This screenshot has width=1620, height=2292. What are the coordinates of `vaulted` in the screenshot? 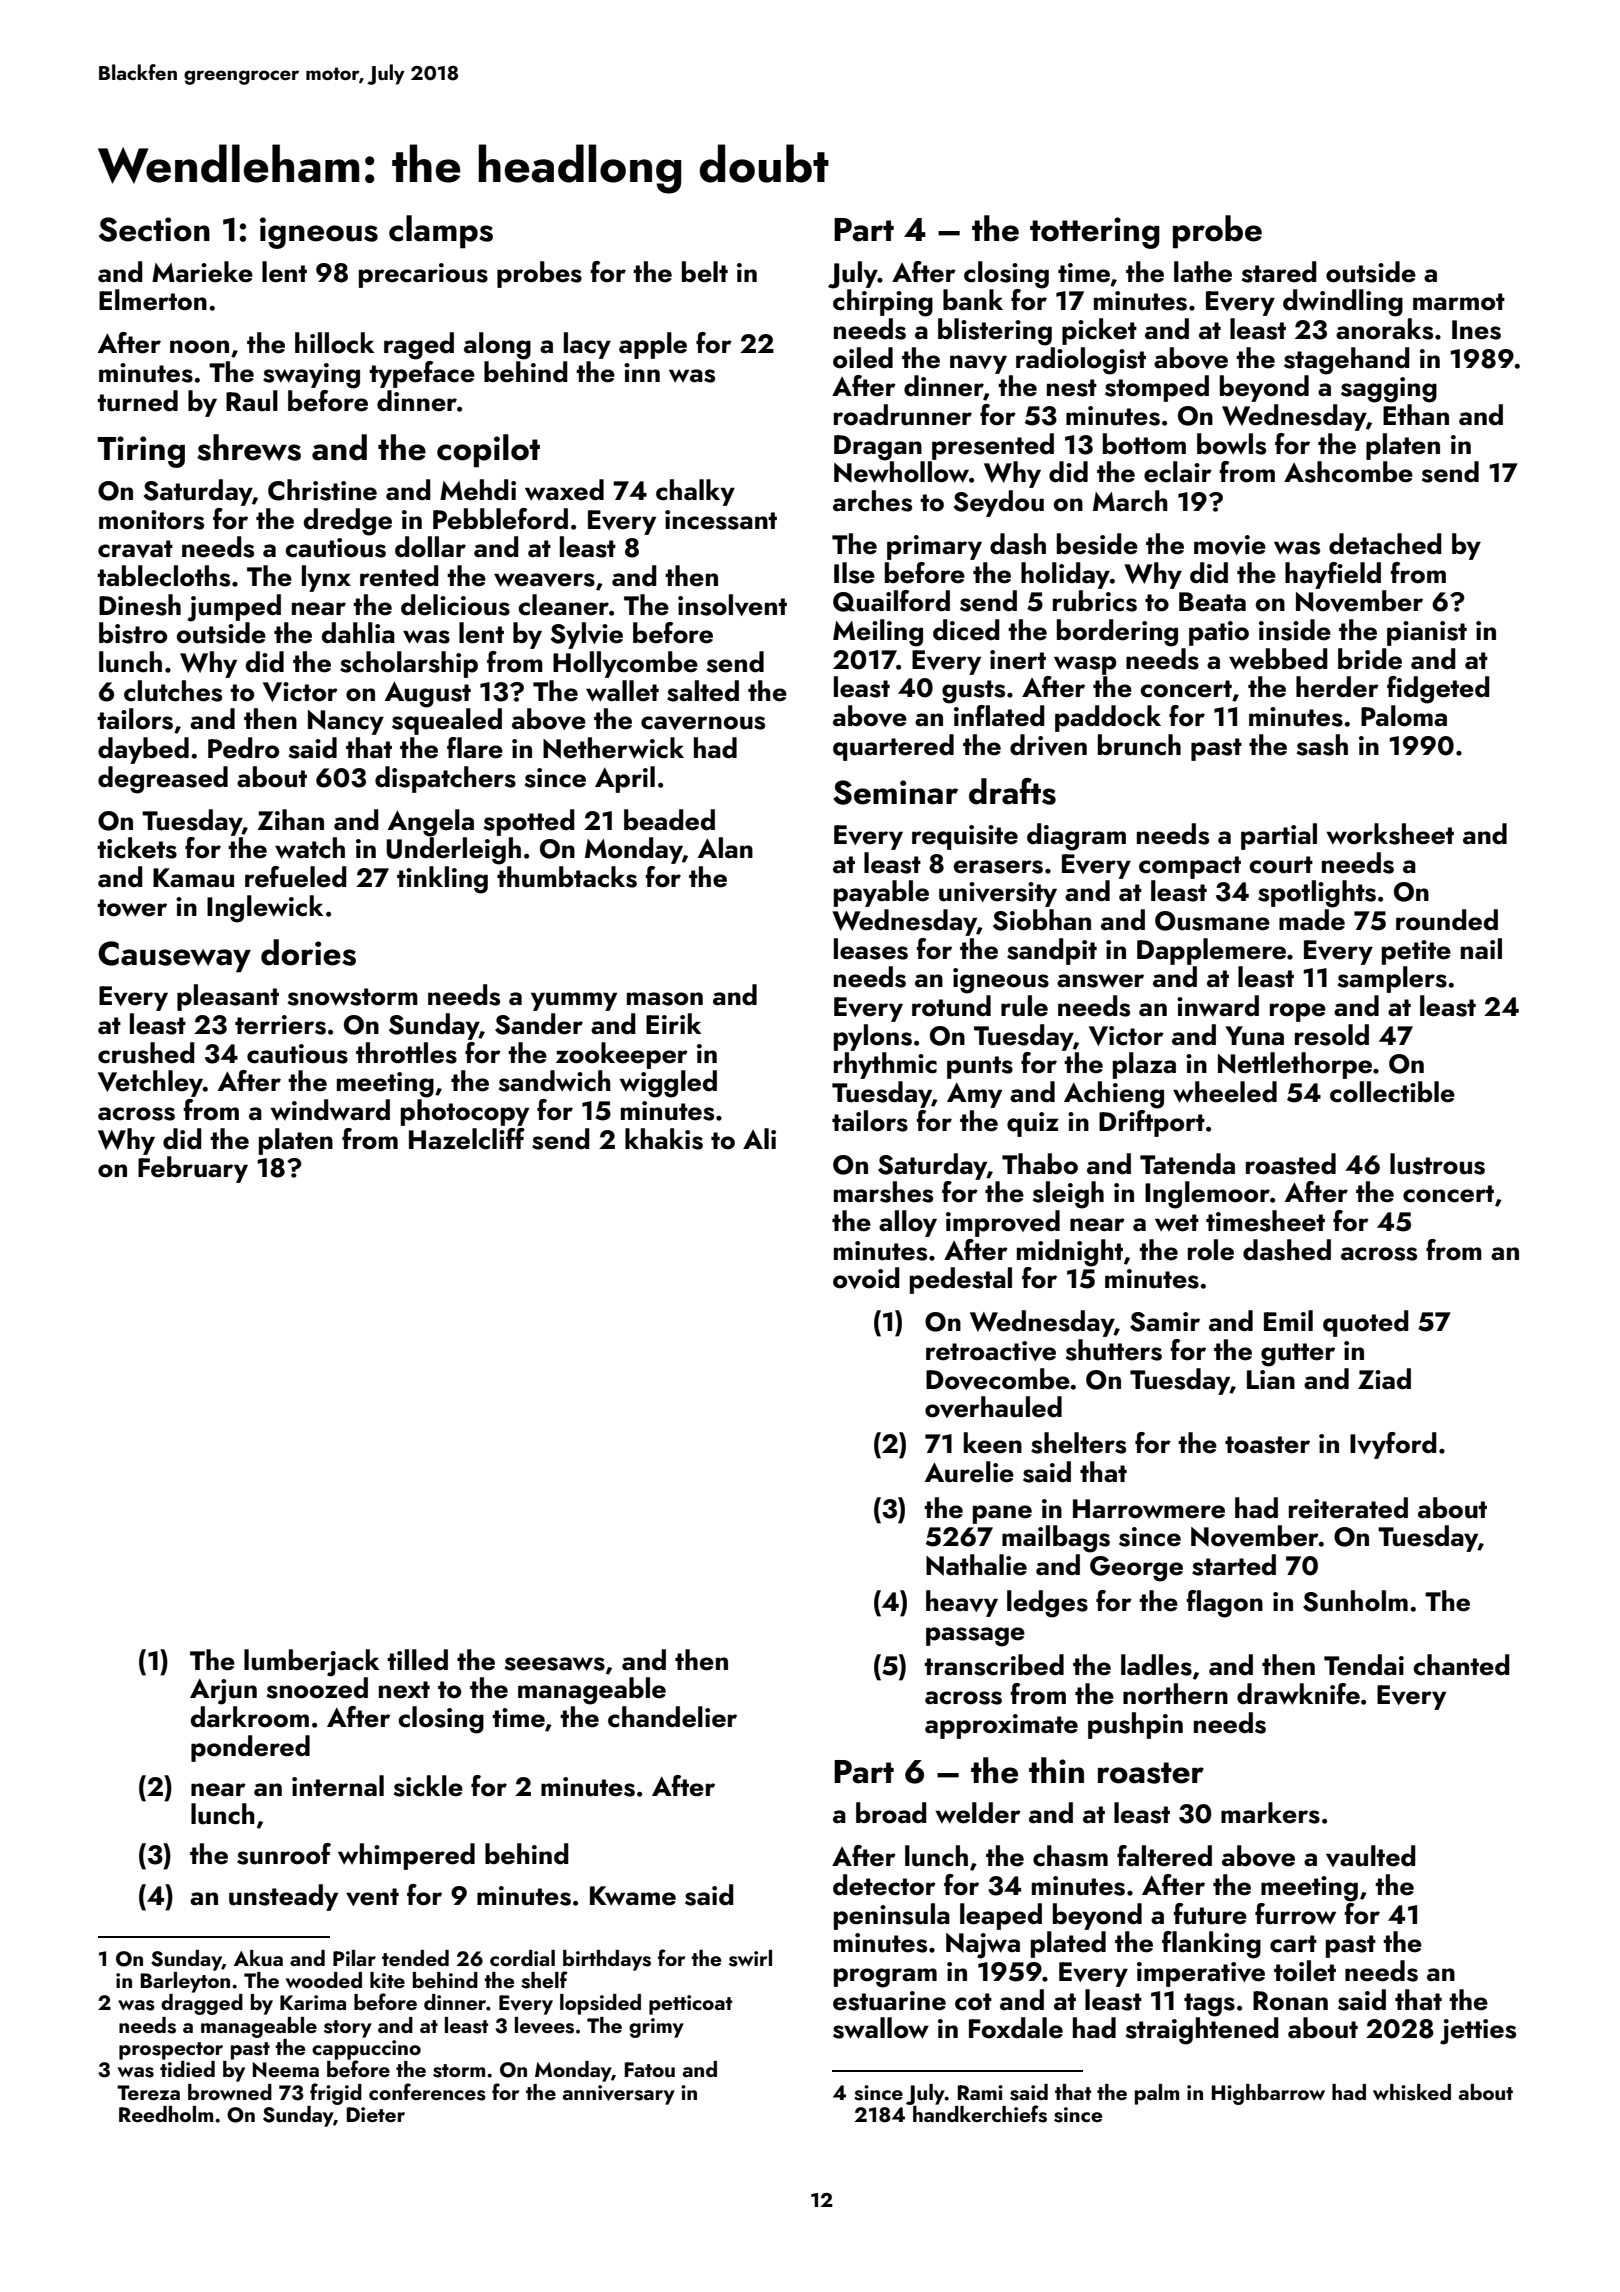 It's located at (1371, 1856).
